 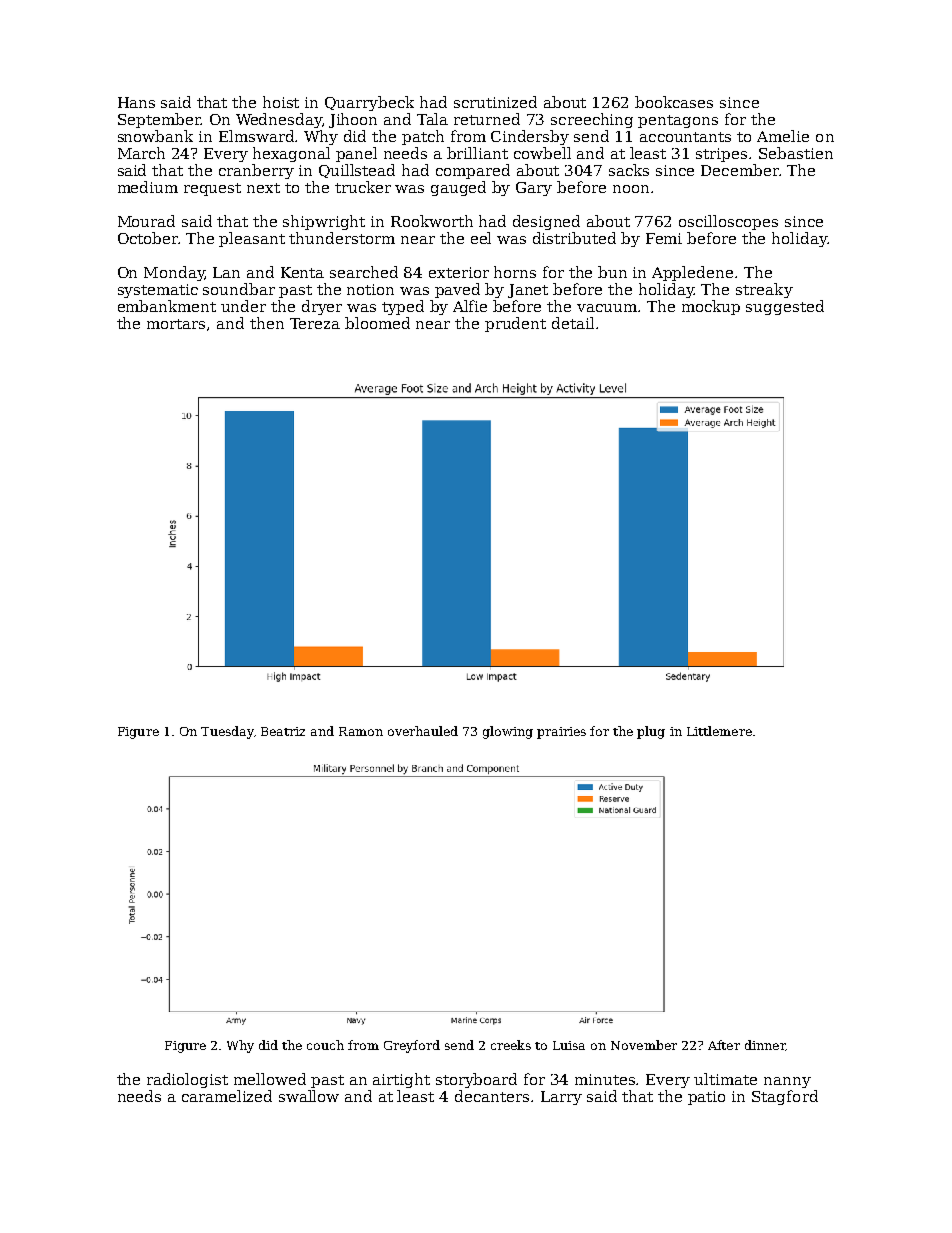 I want to click on Littlemere, so click(x=719, y=731).
